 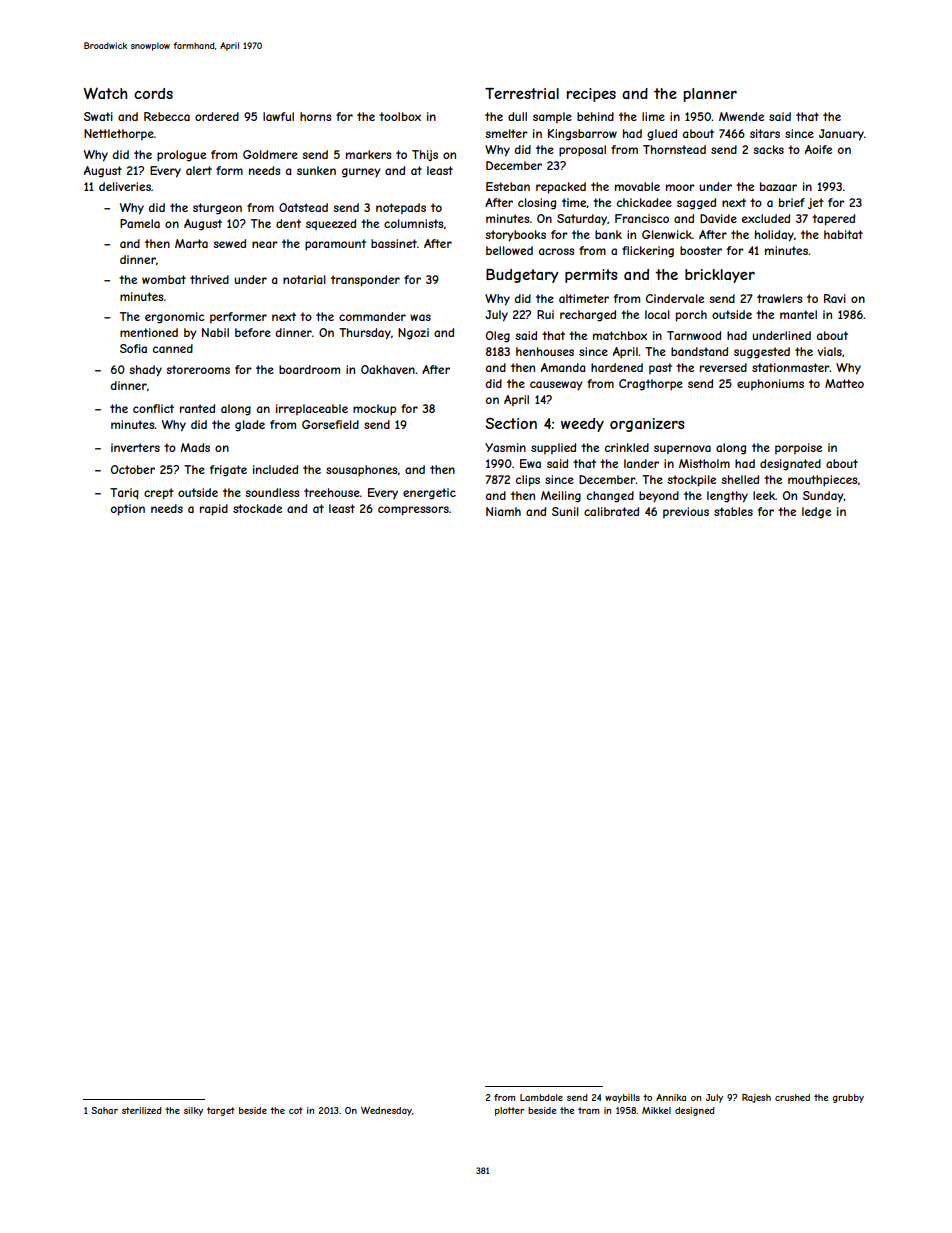 I want to click on Sunil, so click(x=565, y=511).
